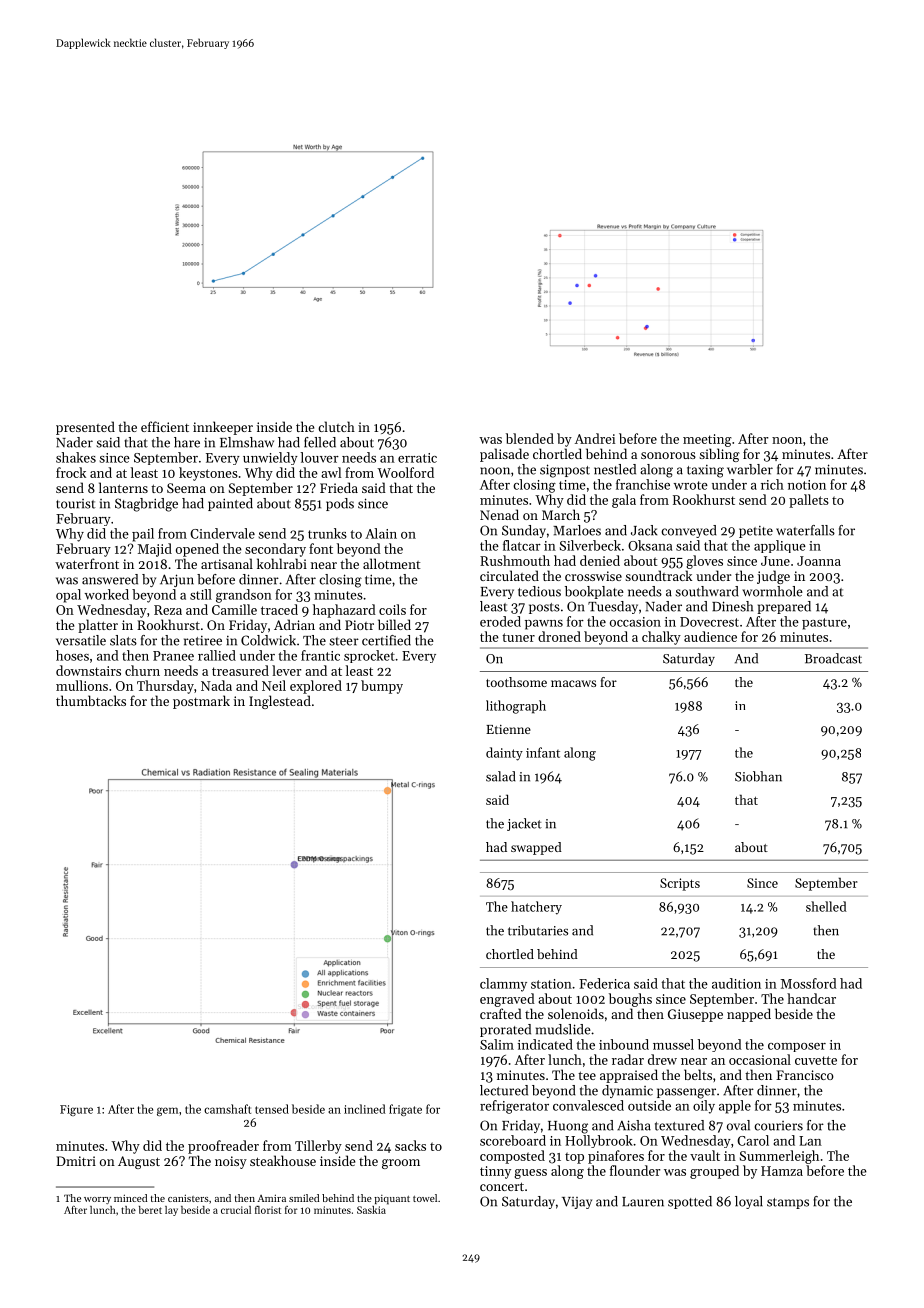  What do you see at coordinates (758, 776) in the page?
I see `Siobhan` at bounding box center [758, 776].
